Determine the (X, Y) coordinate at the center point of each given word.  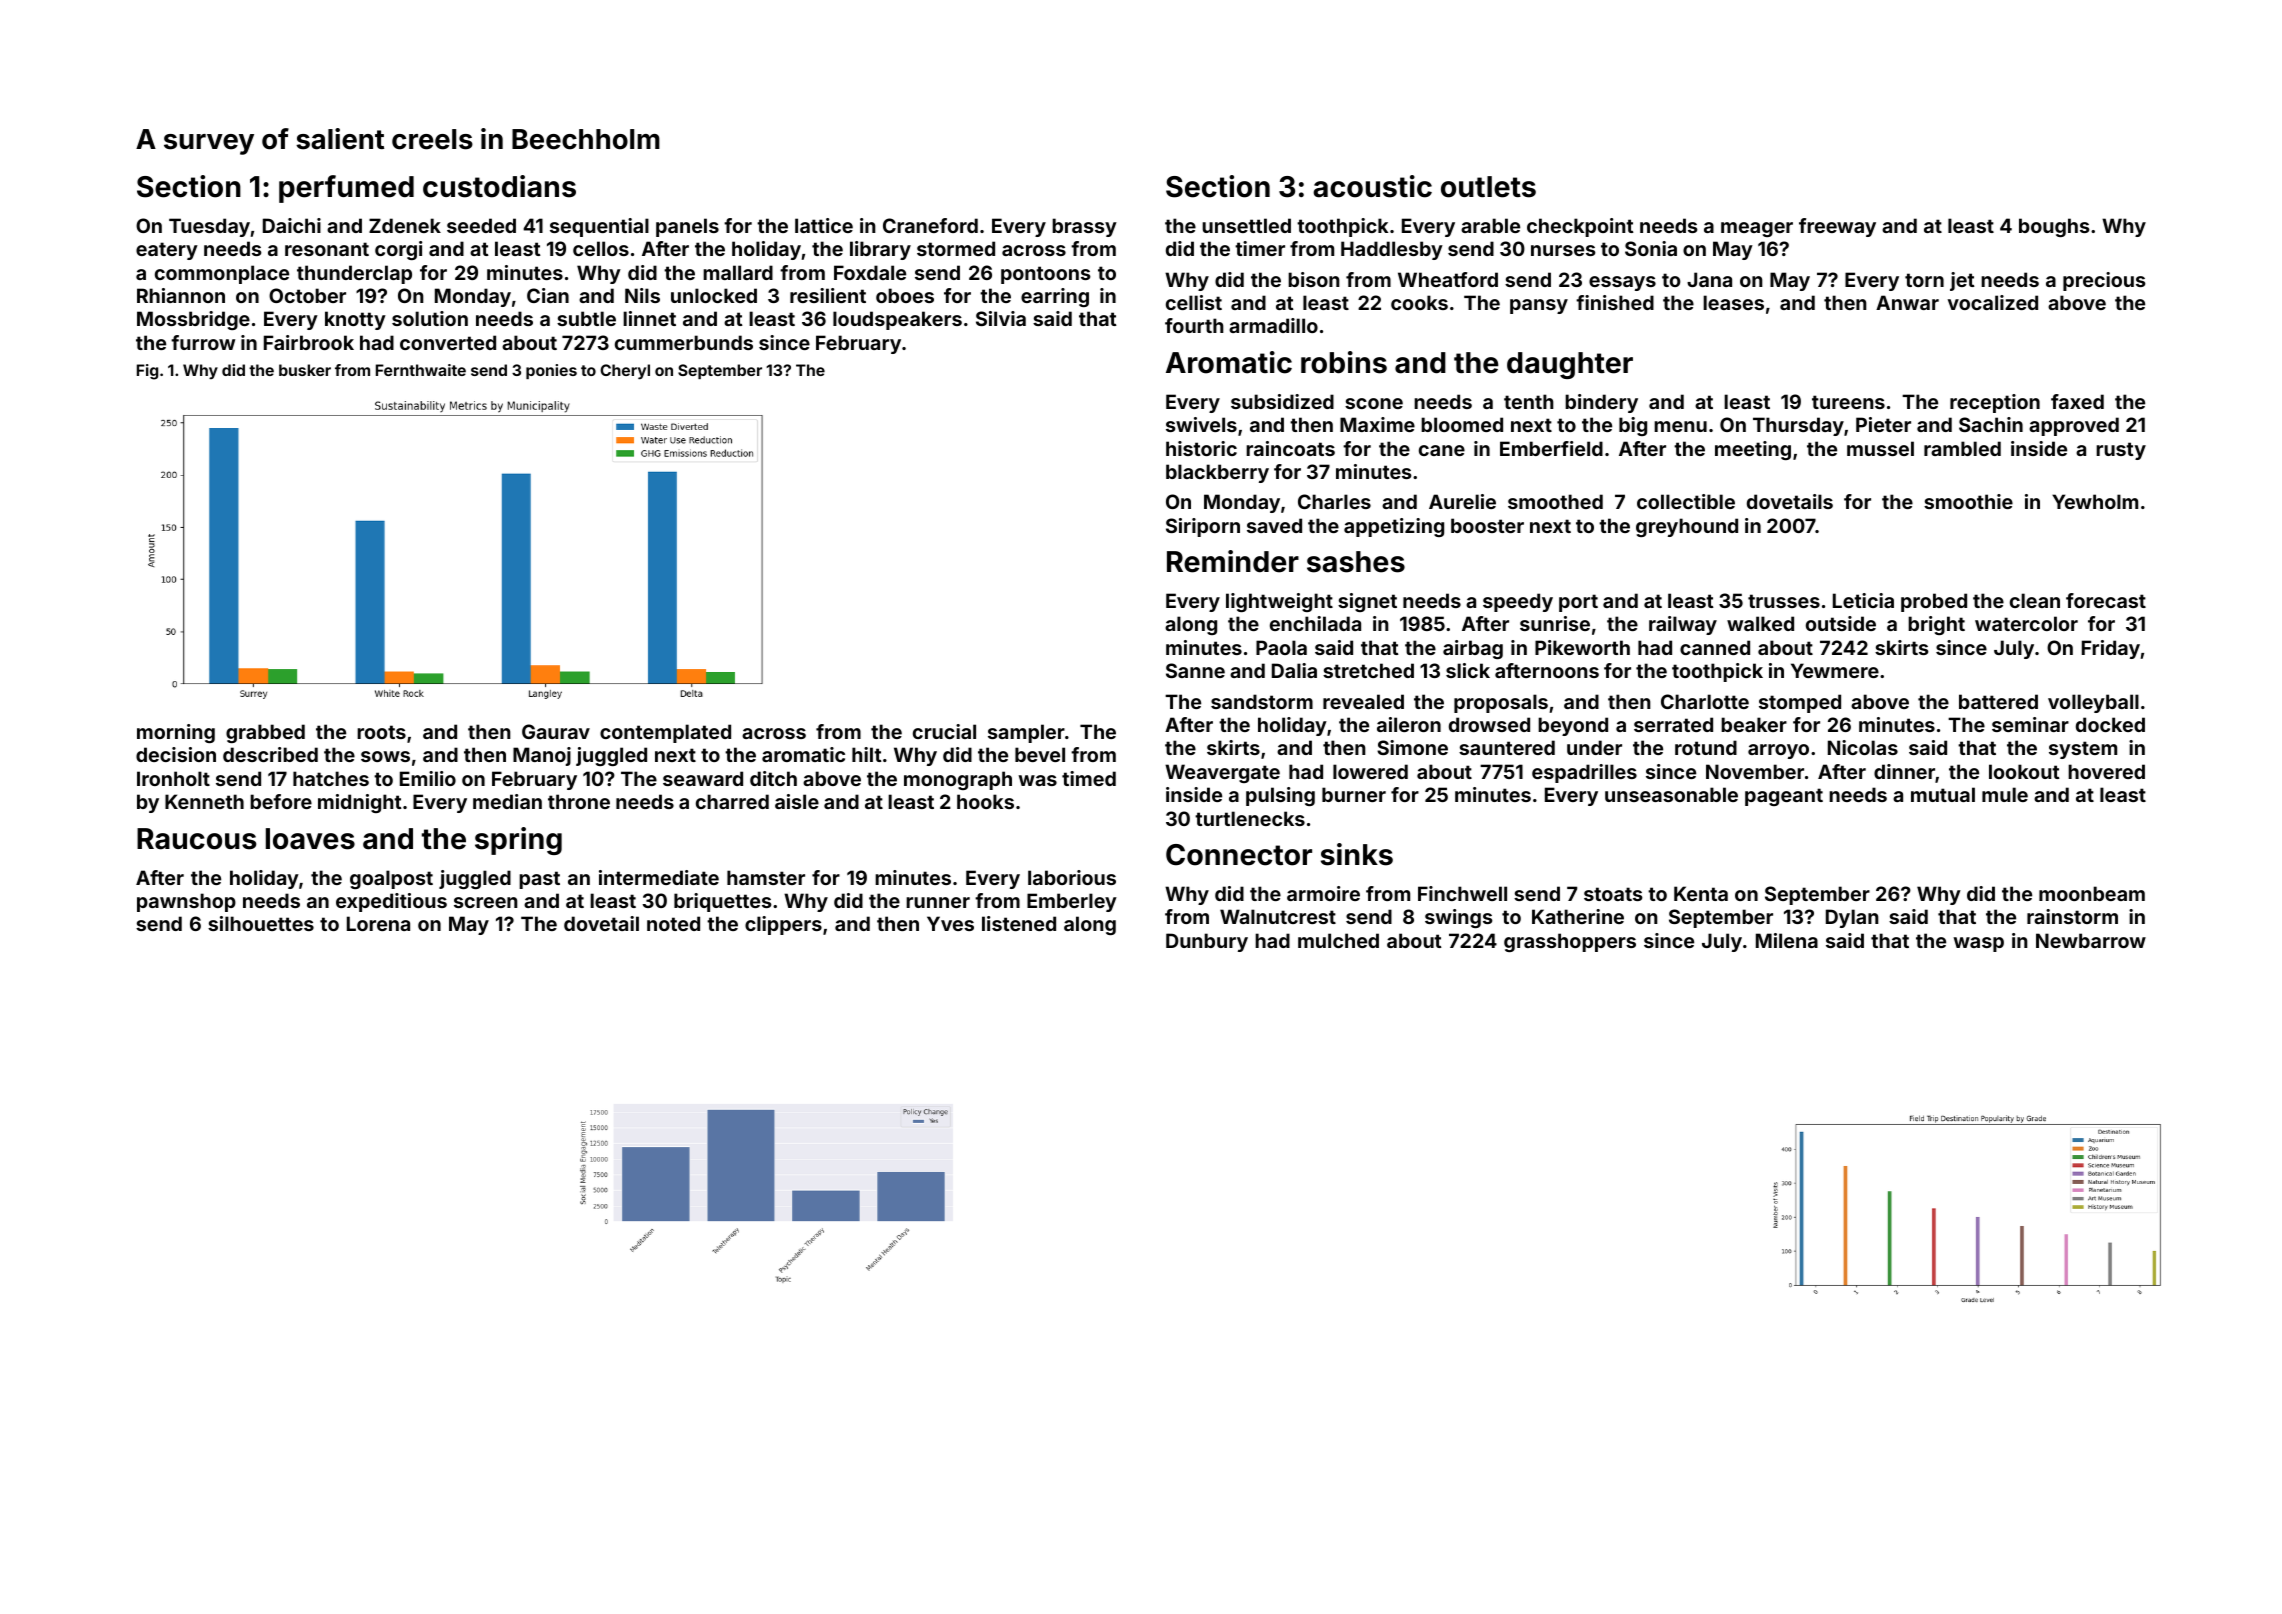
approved (2074, 426)
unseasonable (1671, 794)
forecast (2106, 600)
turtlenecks (1250, 818)
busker (305, 370)
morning (176, 733)
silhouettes (261, 923)
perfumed (346, 189)
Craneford (930, 225)
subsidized (1282, 401)
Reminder (1233, 561)
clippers (783, 925)
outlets (1488, 187)
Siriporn (1203, 527)
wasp (1978, 944)
